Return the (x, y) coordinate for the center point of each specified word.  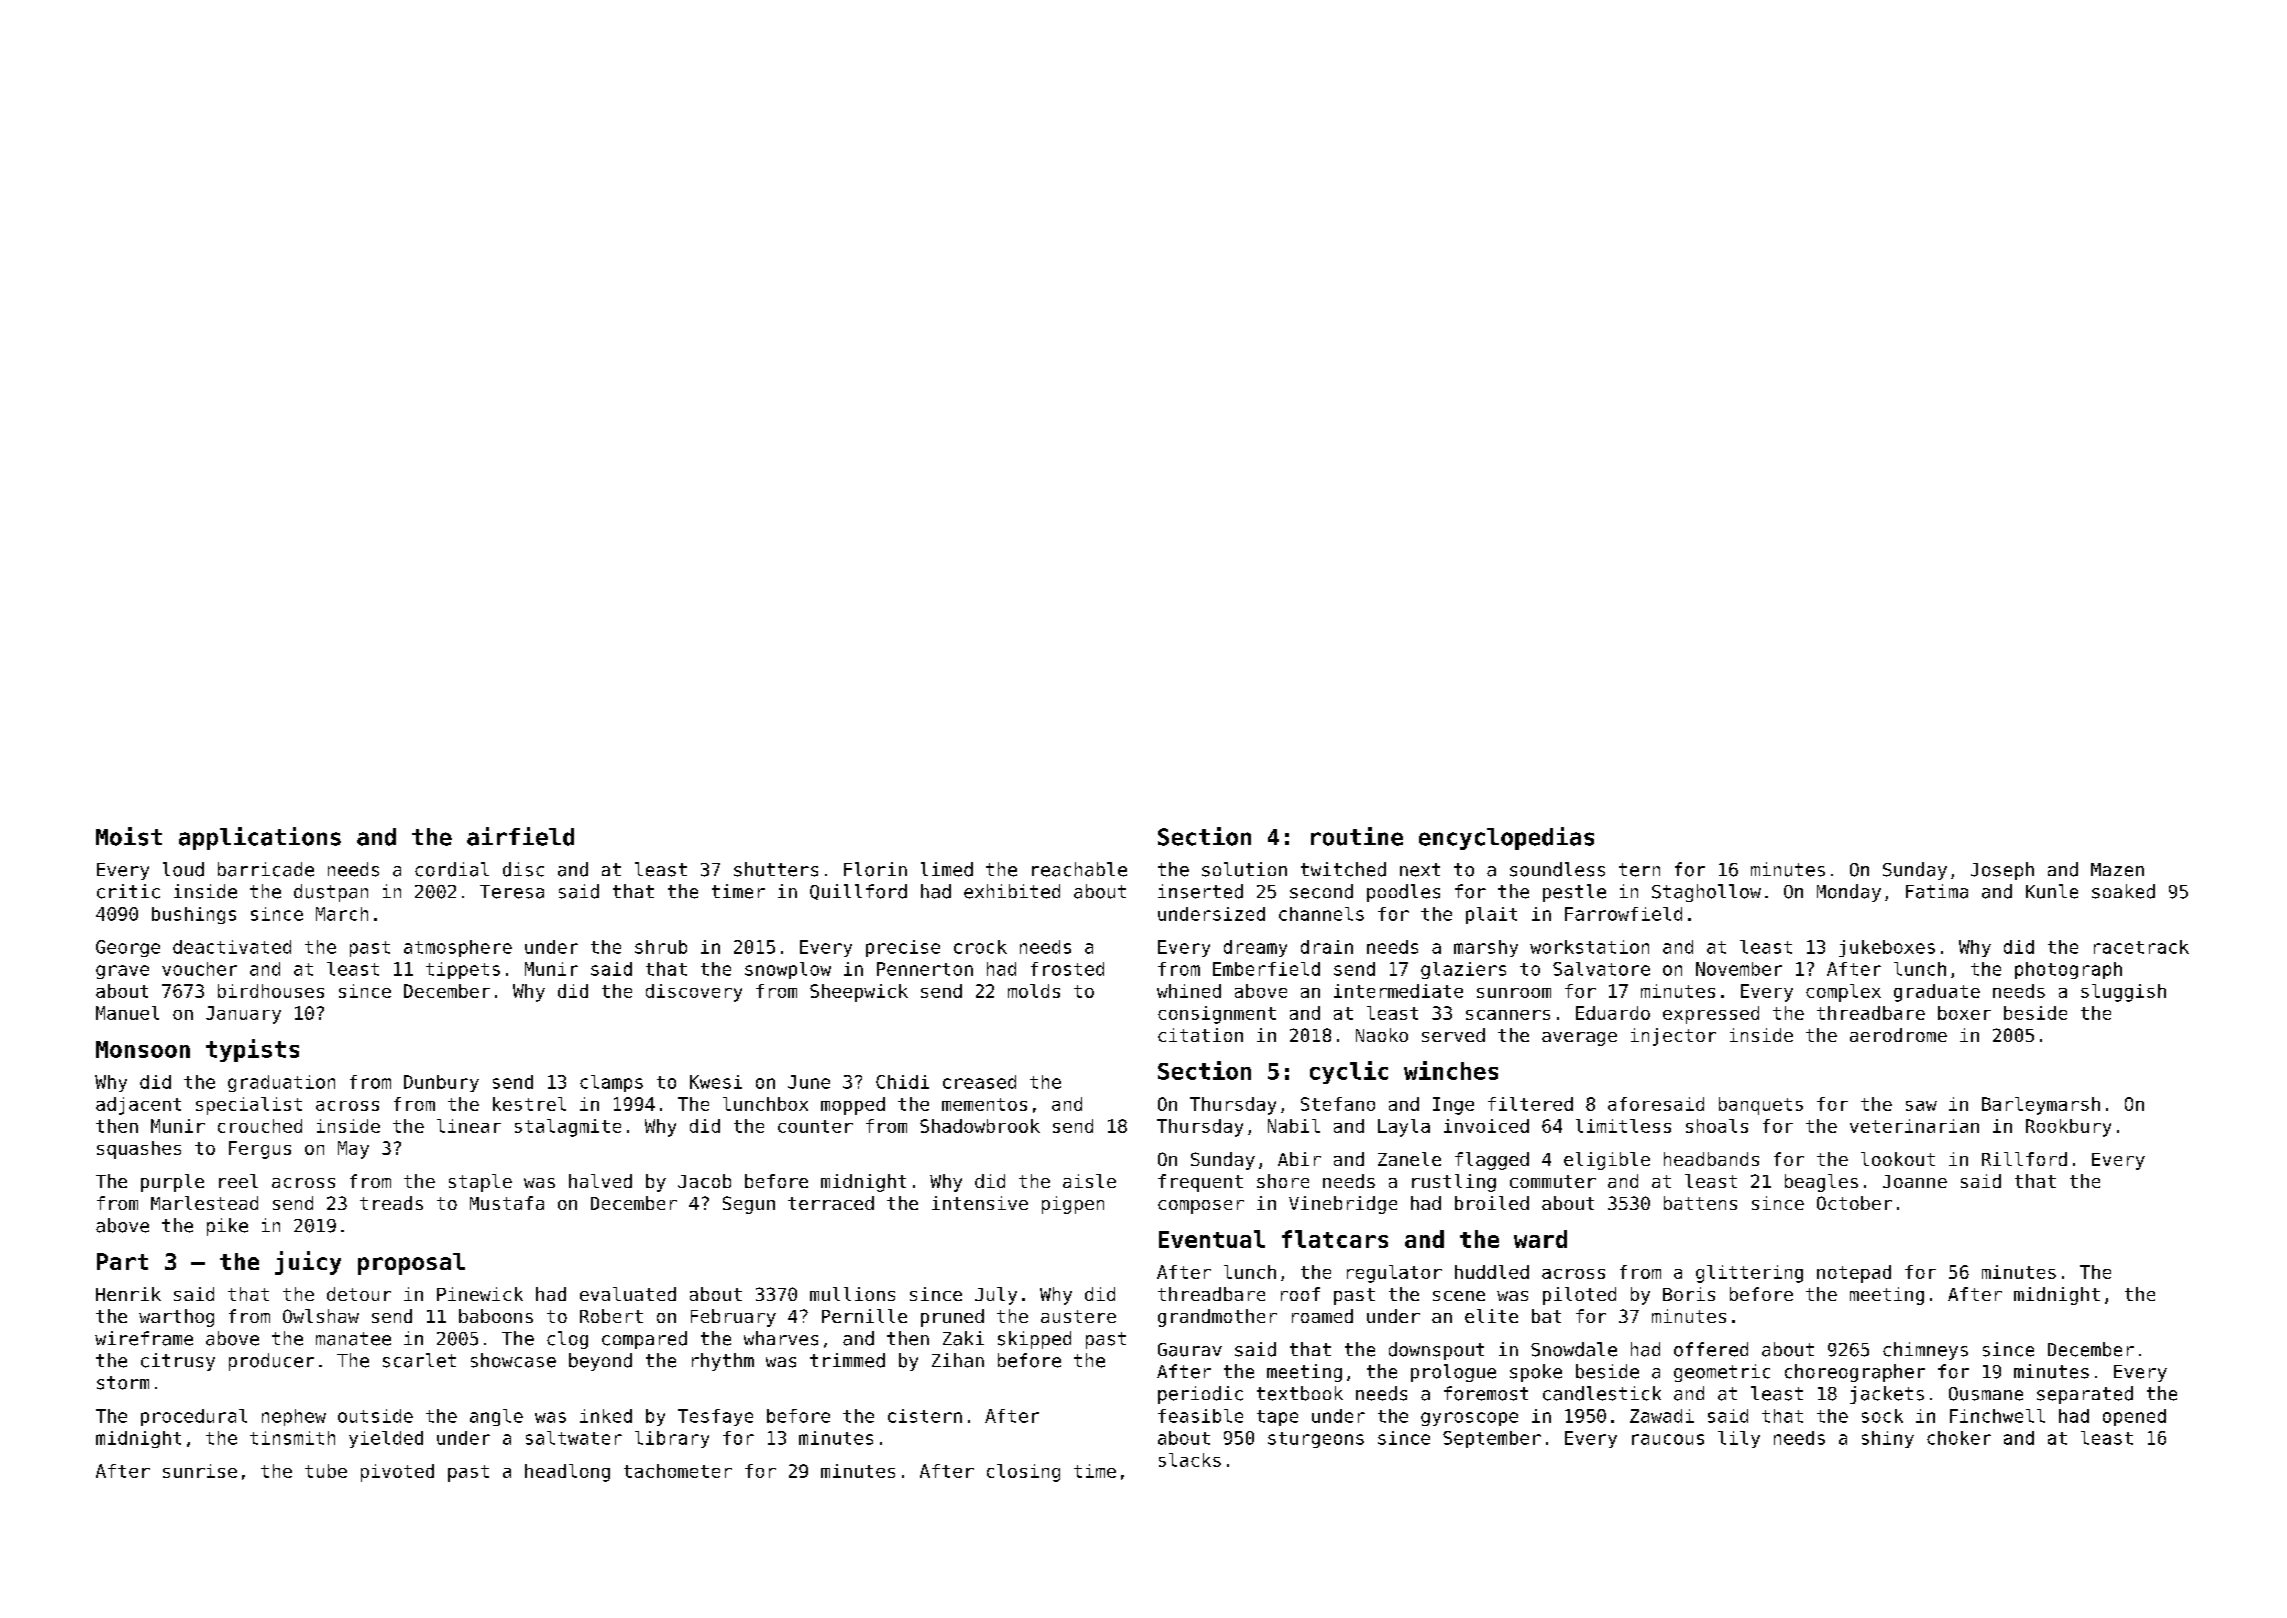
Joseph (2002, 871)
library (672, 1439)
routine (1357, 836)
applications (260, 838)
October (1854, 1203)
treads (391, 1203)
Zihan (958, 1360)
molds (1034, 991)
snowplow (788, 970)
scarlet (419, 1360)
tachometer (678, 1471)
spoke (1536, 1373)
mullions (852, 1294)
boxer (1964, 1013)
